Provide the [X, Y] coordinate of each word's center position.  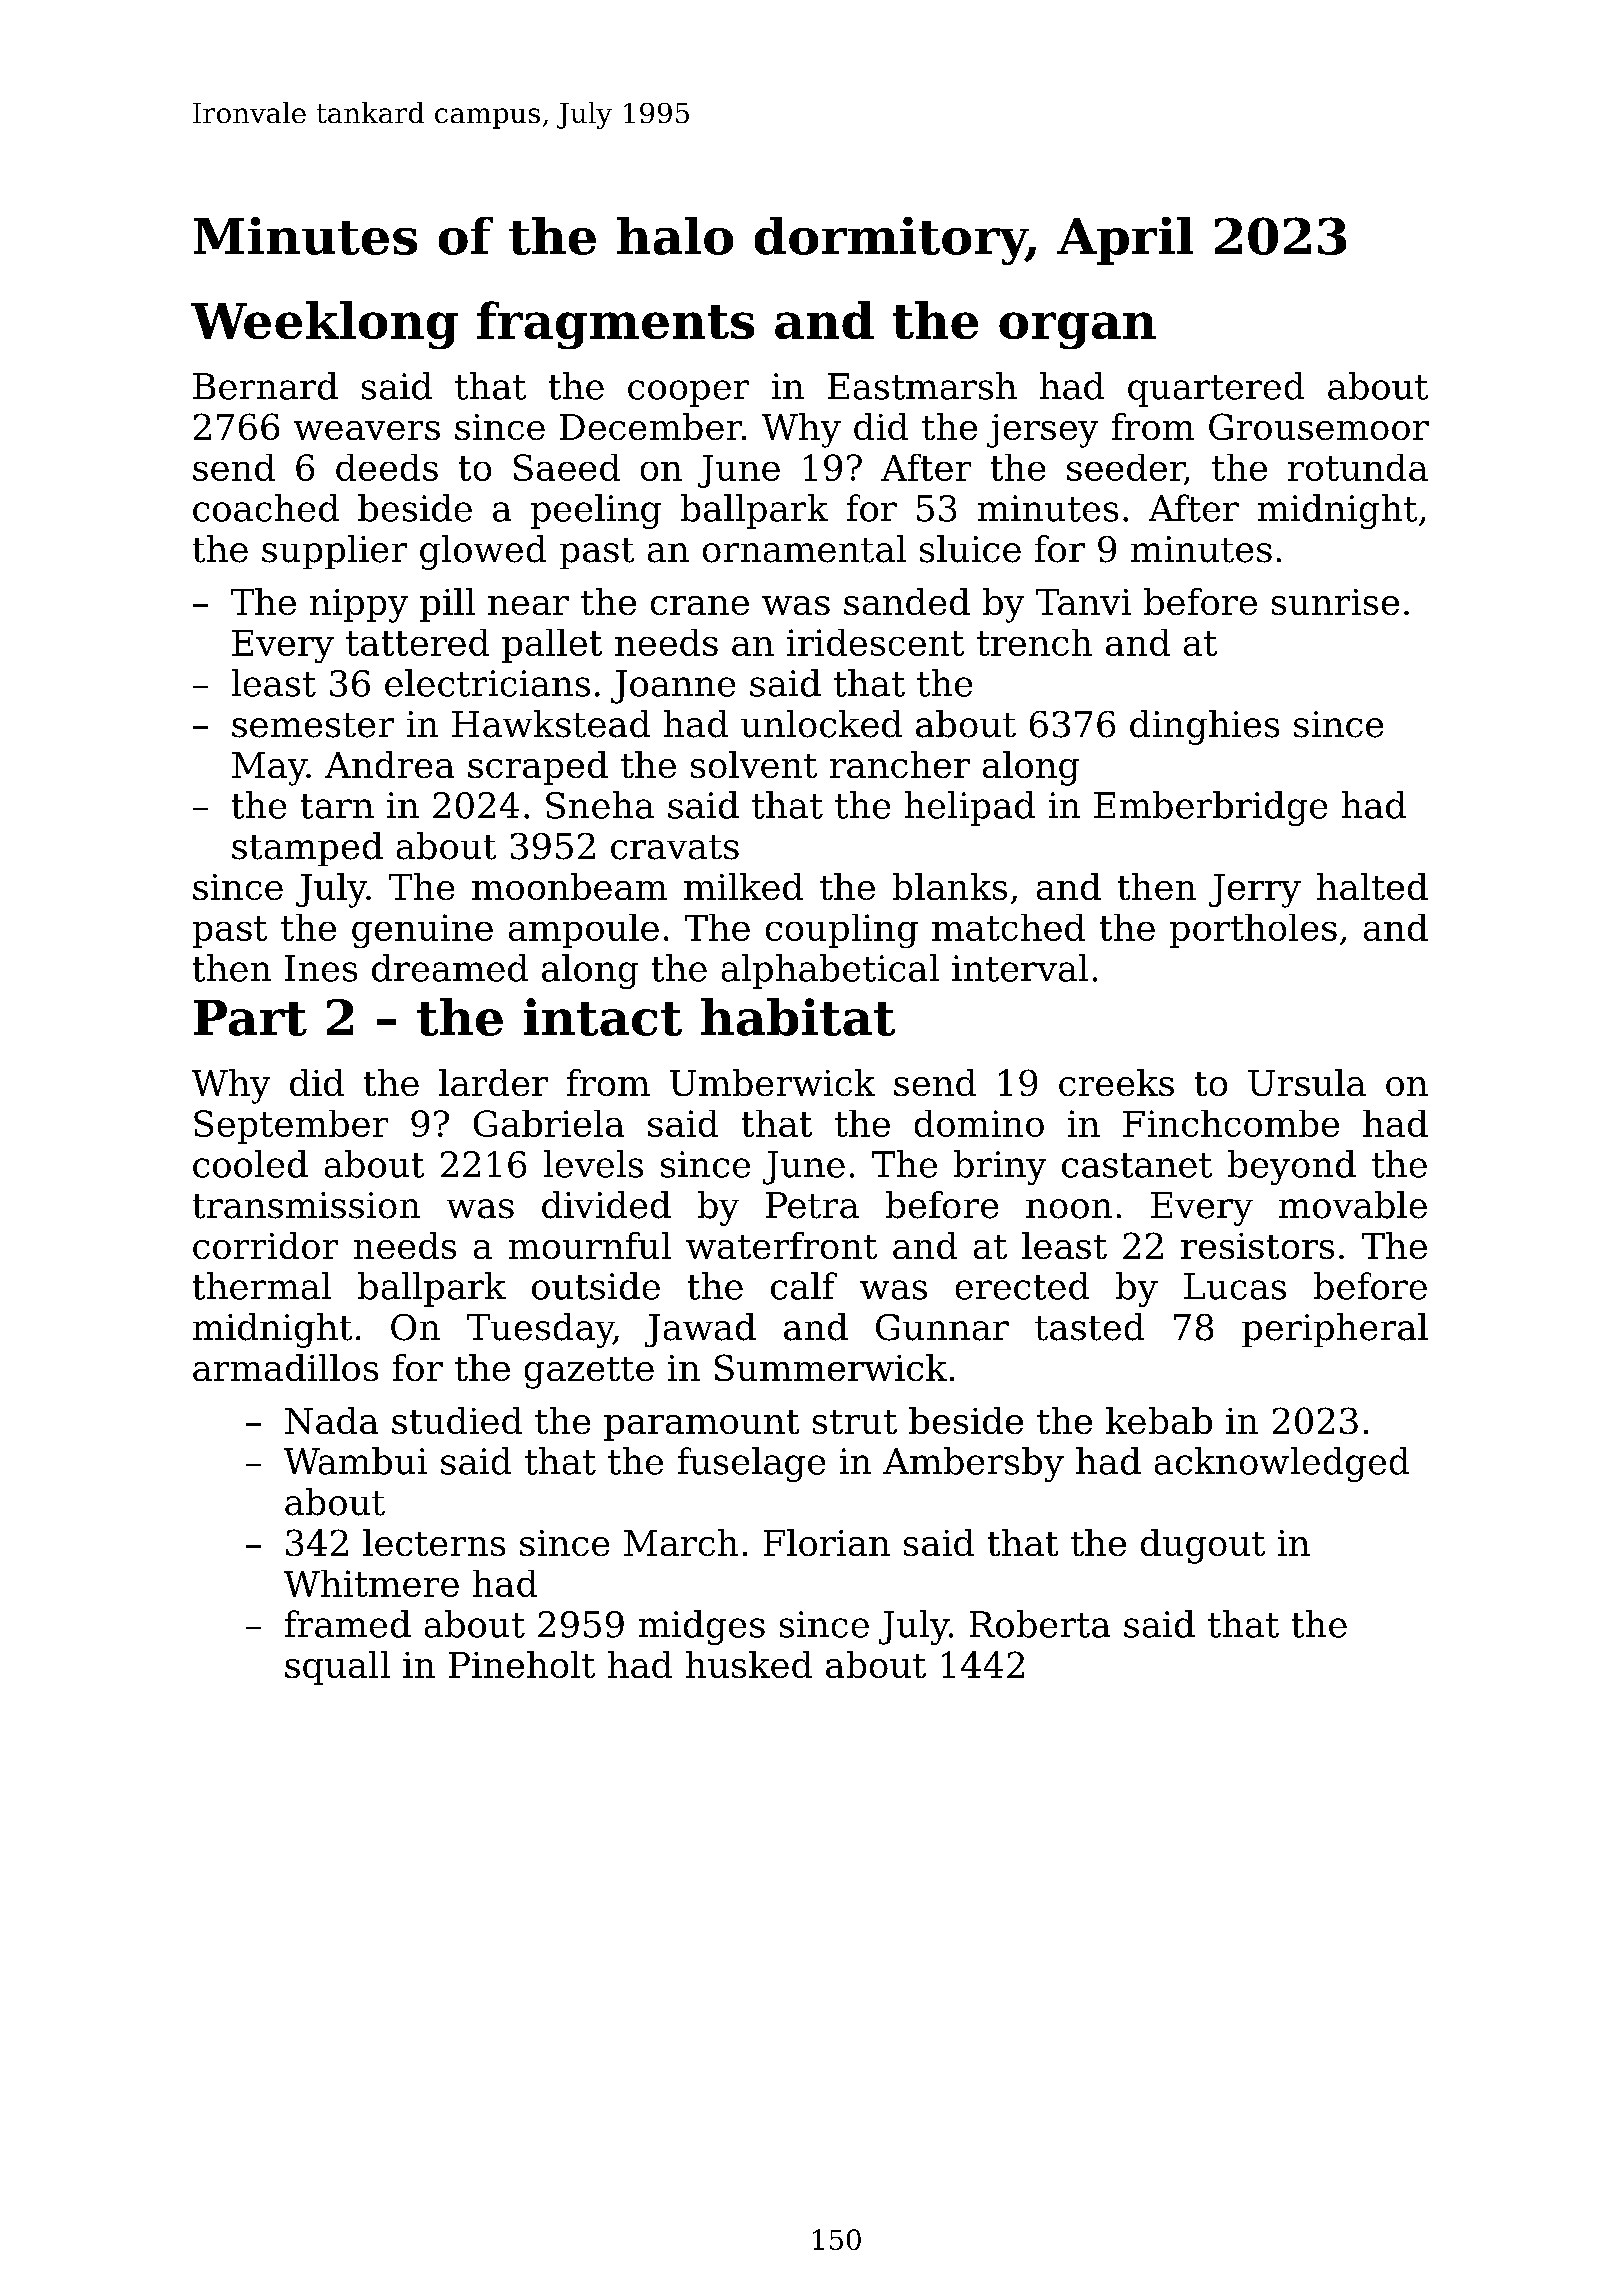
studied [457, 1420]
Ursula [1307, 1082]
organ [1077, 330]
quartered [1216, 389]
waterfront [781, 1245]
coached [266, 508]
